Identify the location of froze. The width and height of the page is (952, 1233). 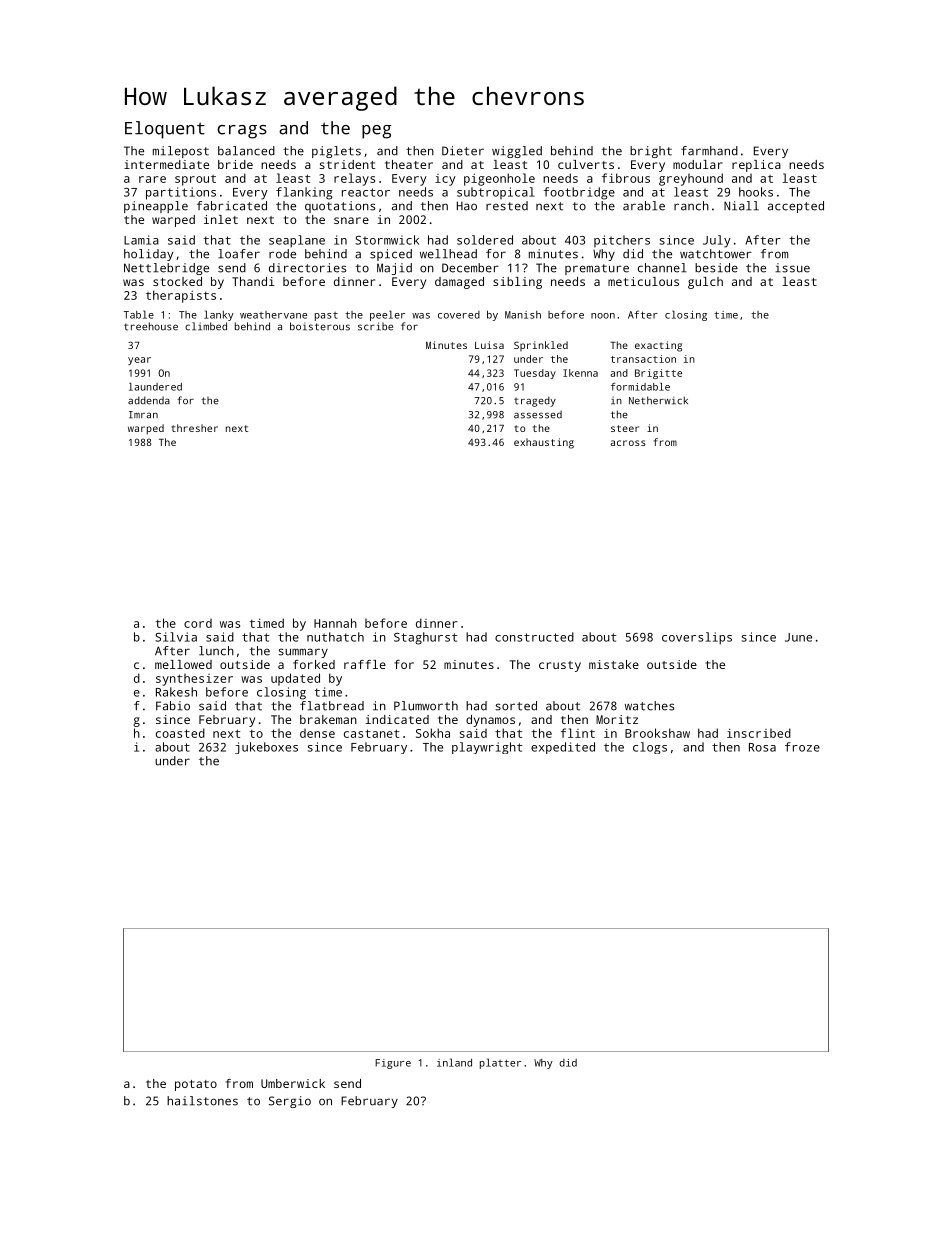
(802, 747).
